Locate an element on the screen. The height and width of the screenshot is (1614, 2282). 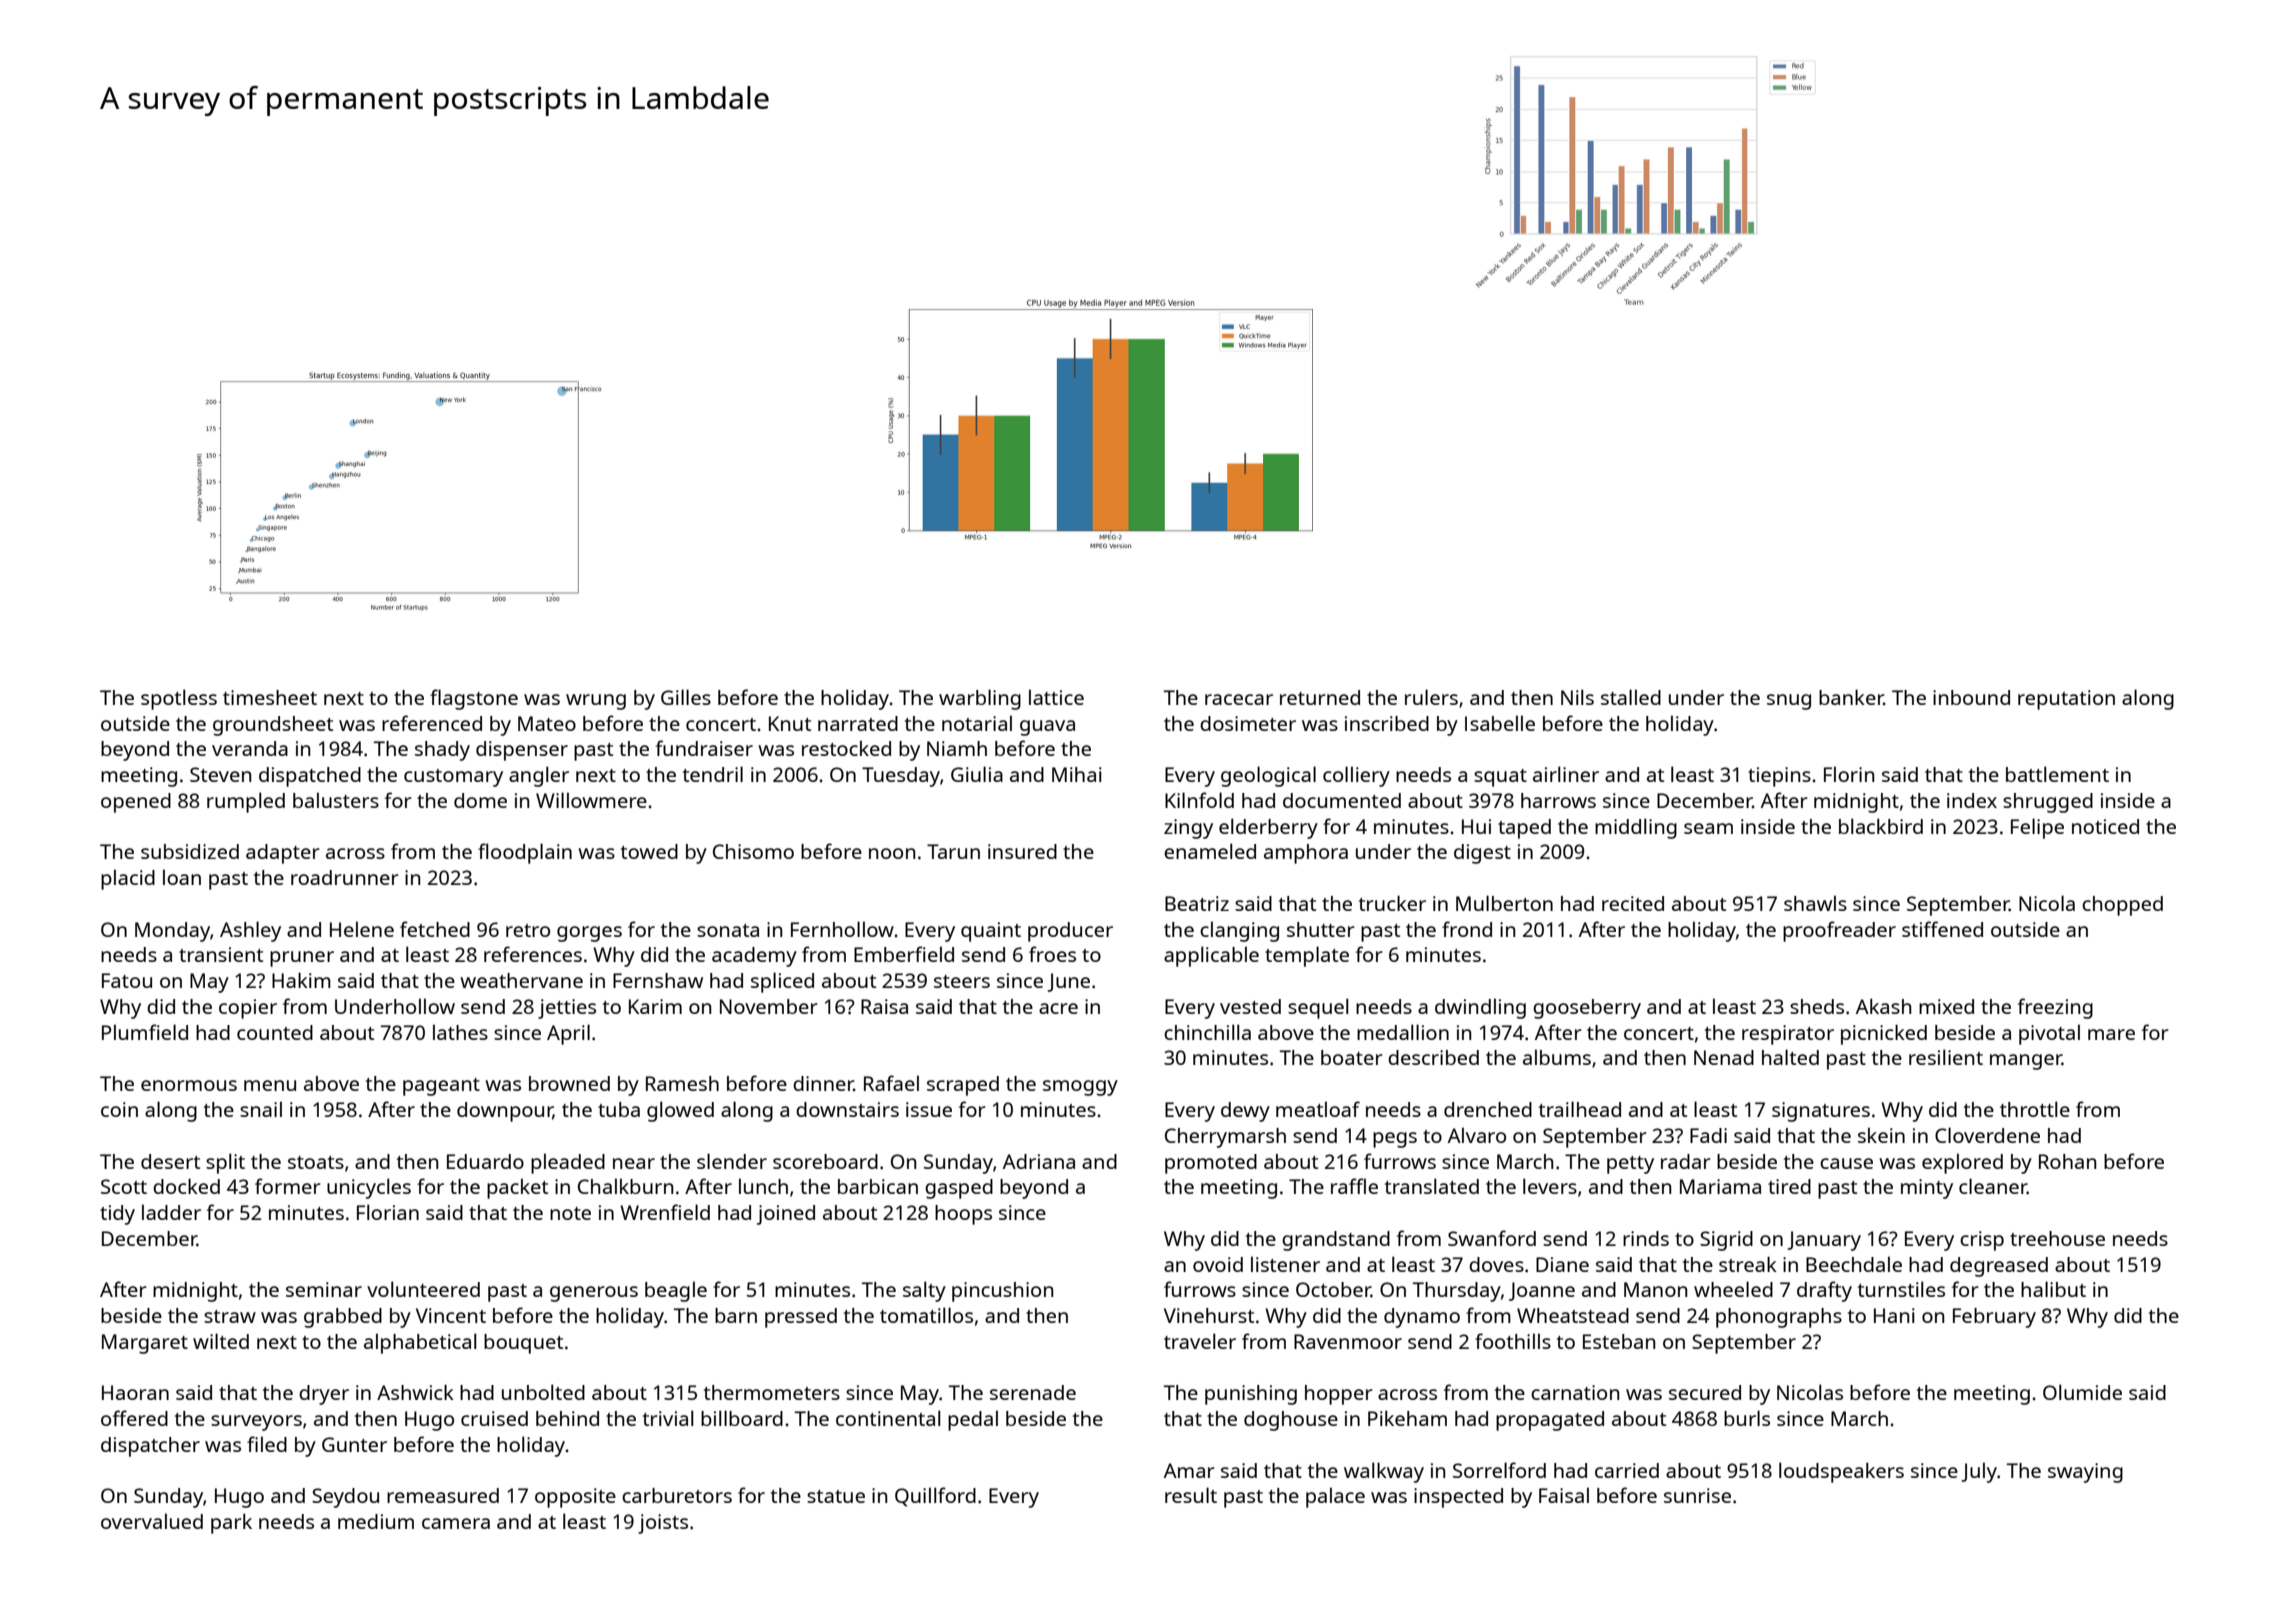
banker is located at coordinates (1851, 697).
